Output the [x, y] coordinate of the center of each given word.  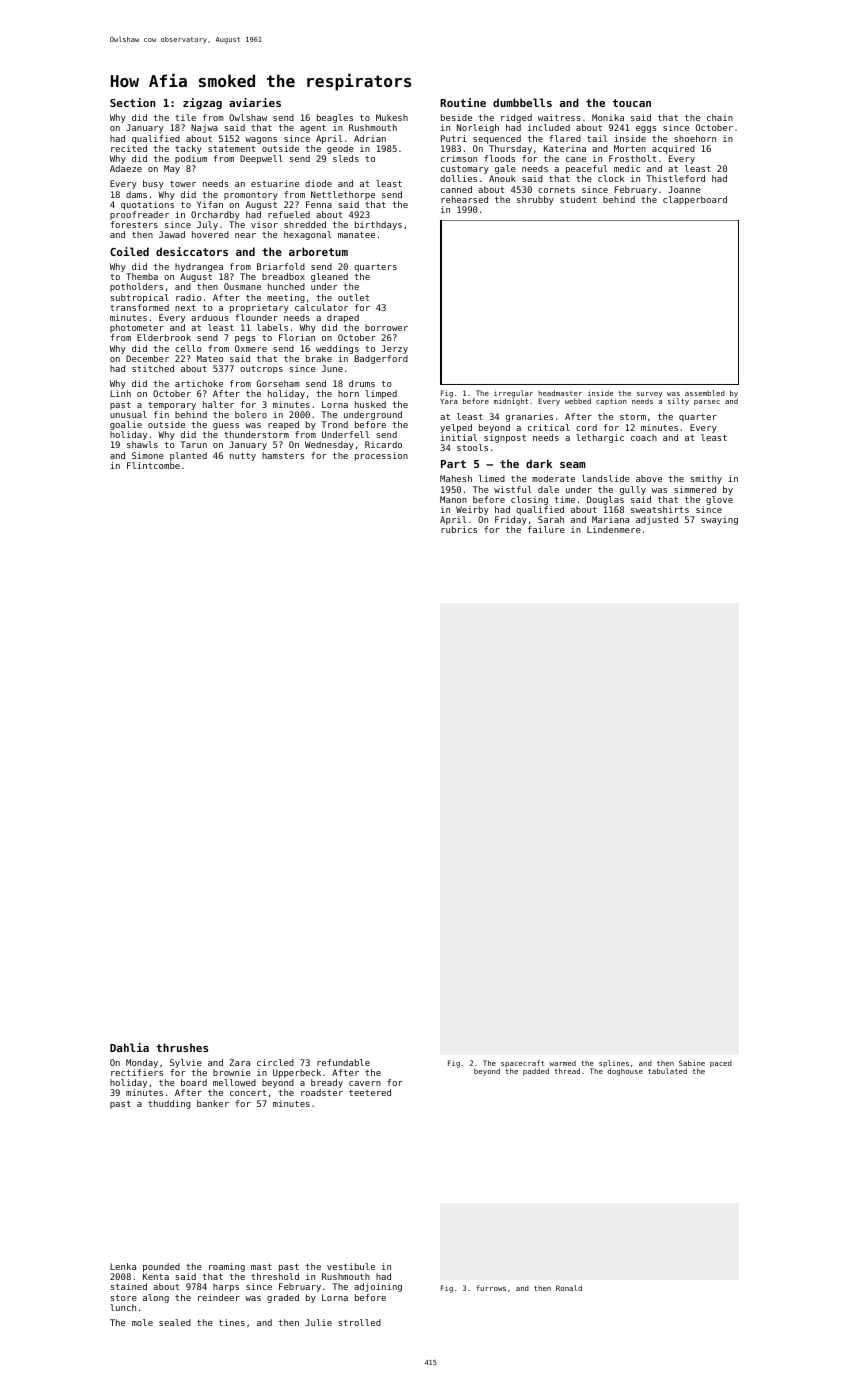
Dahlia [129, 1047]
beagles [335, 118]
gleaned [329, 277]
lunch [123, 1307]
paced [721, 1064]
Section [133, 102]
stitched [153, 368]
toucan [632, 103]
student [578, 199]
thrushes [182, 1047]
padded [536, 1072]
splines [614, 1064]
